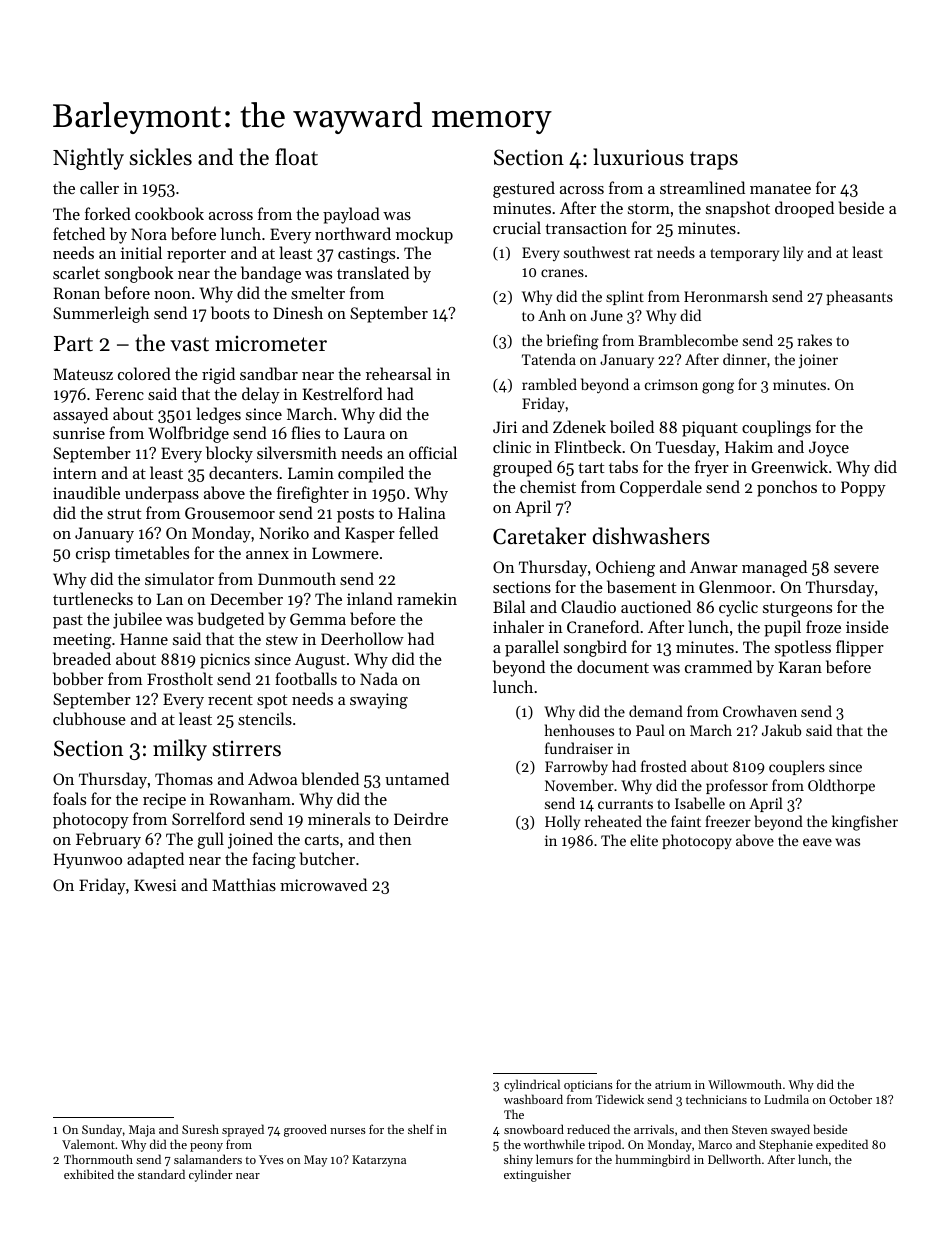  Describe the element at coordinates (588, 606) in the screenshot. I see `Claudio` at that location.
